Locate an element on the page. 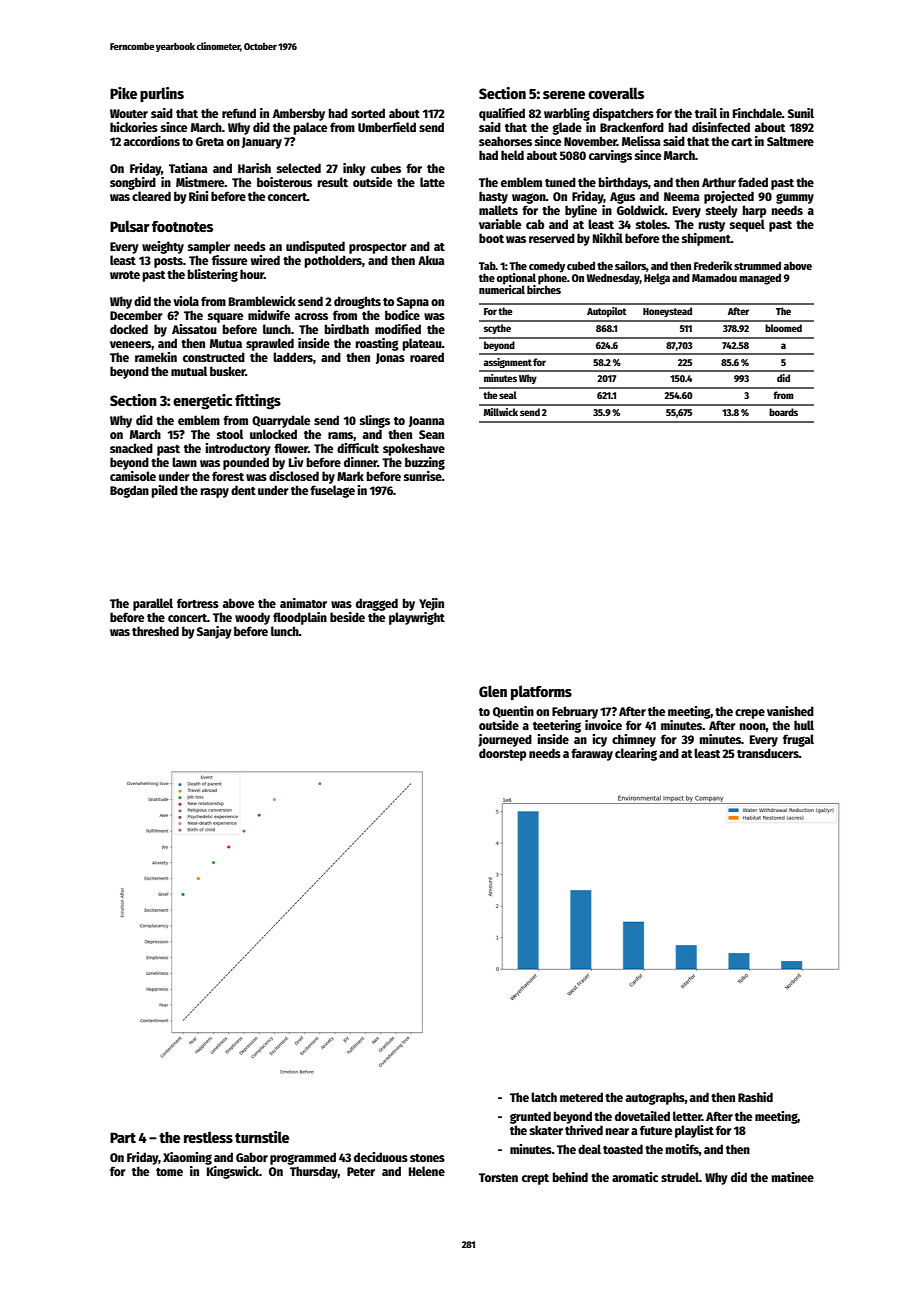 This image has width=924, height=1308. snacked is located at coordinates (131, 448).
